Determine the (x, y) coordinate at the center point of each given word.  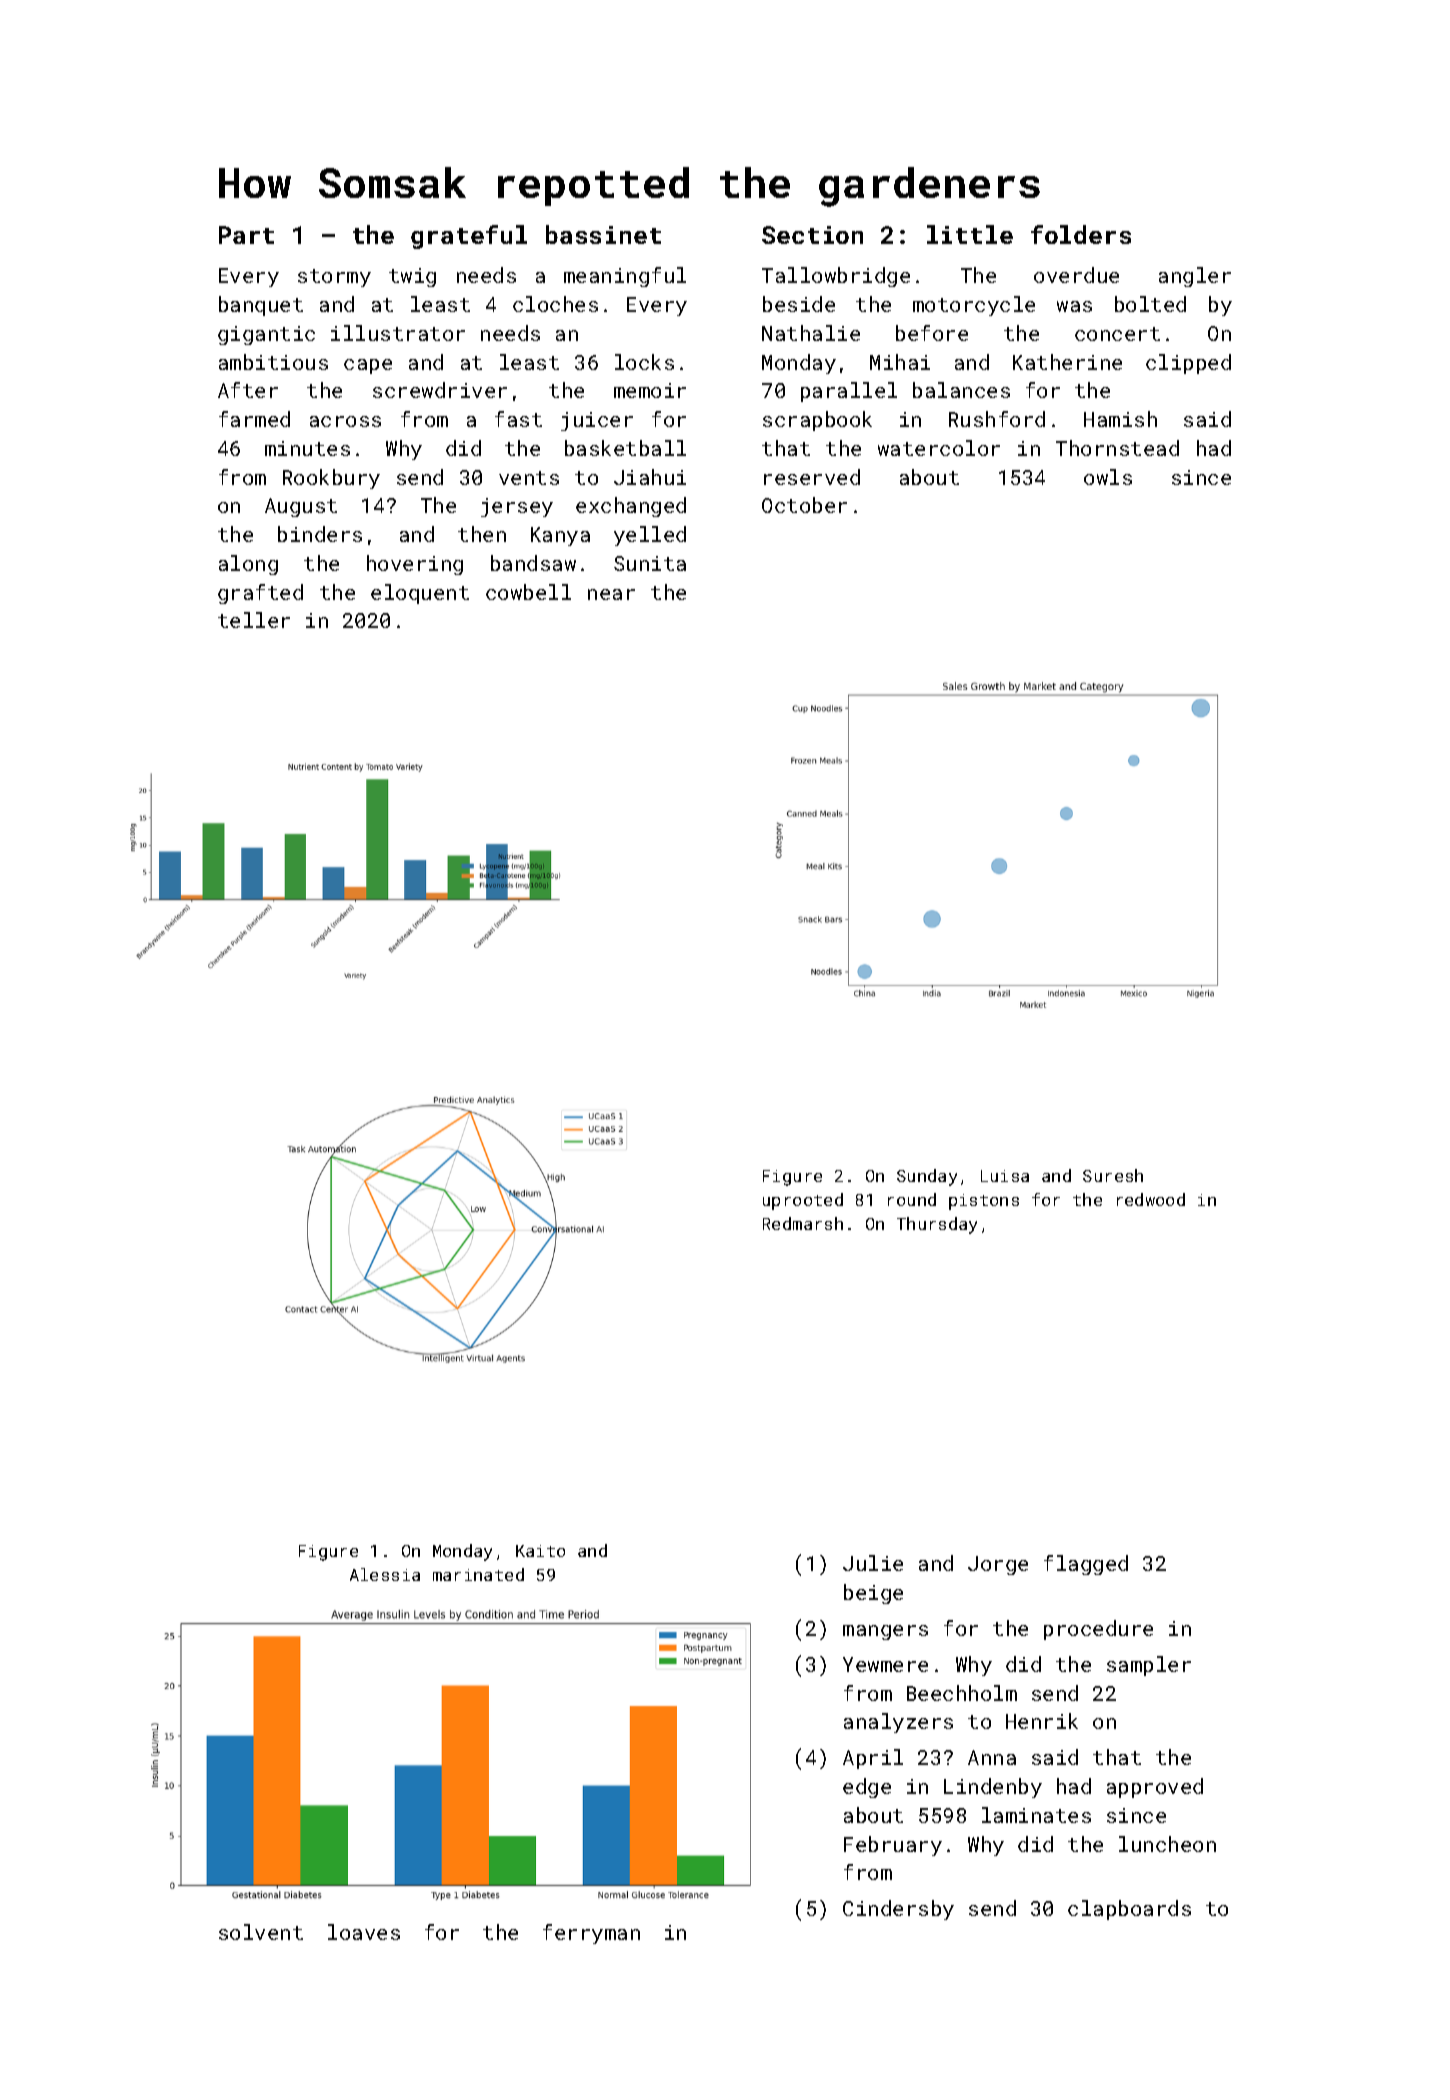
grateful (469, 237)
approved (1155, 1788)
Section (812, 235)
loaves (364, 1932)
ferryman (591, 1934)
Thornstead (1117, 448)
